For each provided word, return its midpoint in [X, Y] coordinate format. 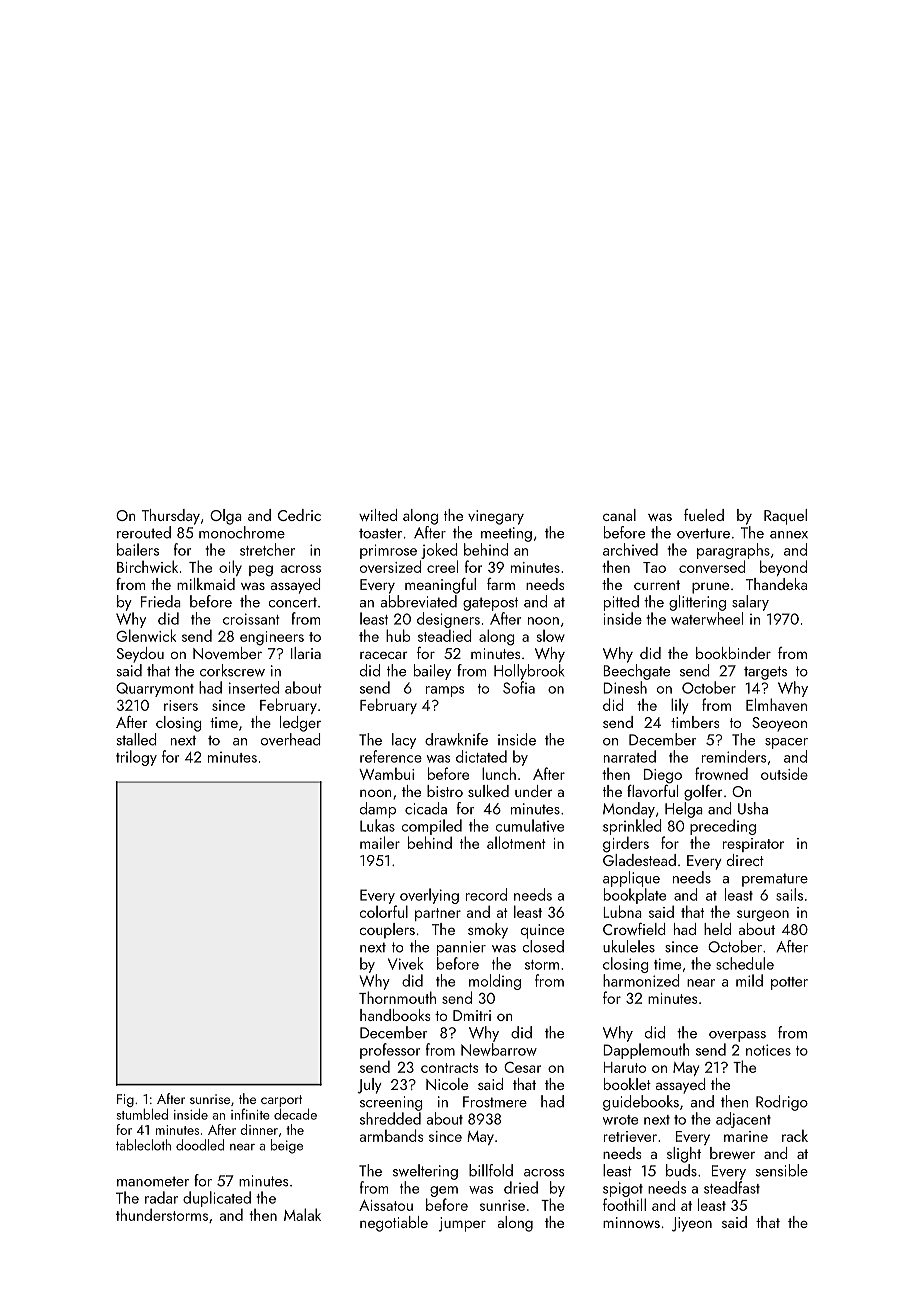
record [486, 894]
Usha [753, 808]
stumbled [142, 1114]
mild [749, 980]
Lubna [622, 911]
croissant [251, 619]
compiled [432, 827]
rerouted [144, 532]
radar [161, 1197]
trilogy [136, 758]
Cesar [522, 1067]
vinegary [496, 517]
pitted [621, 603]
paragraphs [733, 551]
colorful [384, 911]
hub [398, 635]
